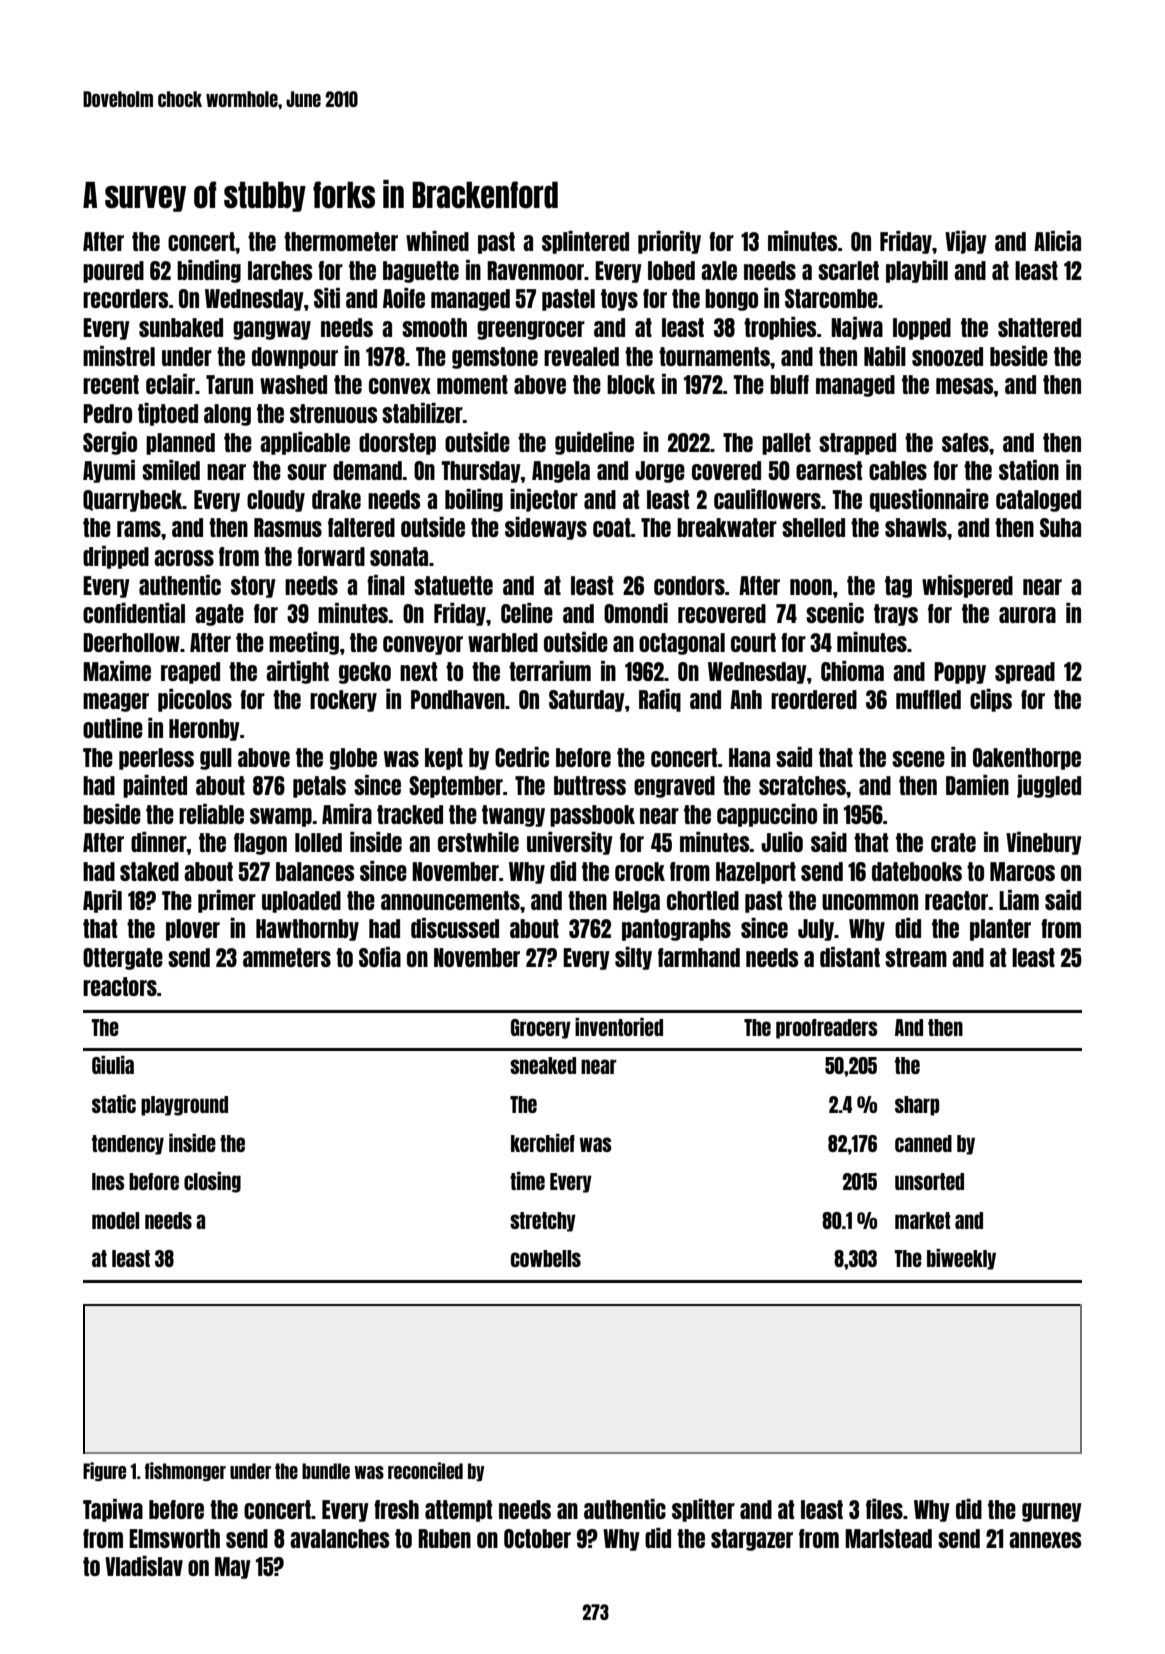 The height and width of the image is (1654, 1165). What do you see at coordinates (115, 1220) in the image?
I see `model` at bounding box center [115, 1220].
